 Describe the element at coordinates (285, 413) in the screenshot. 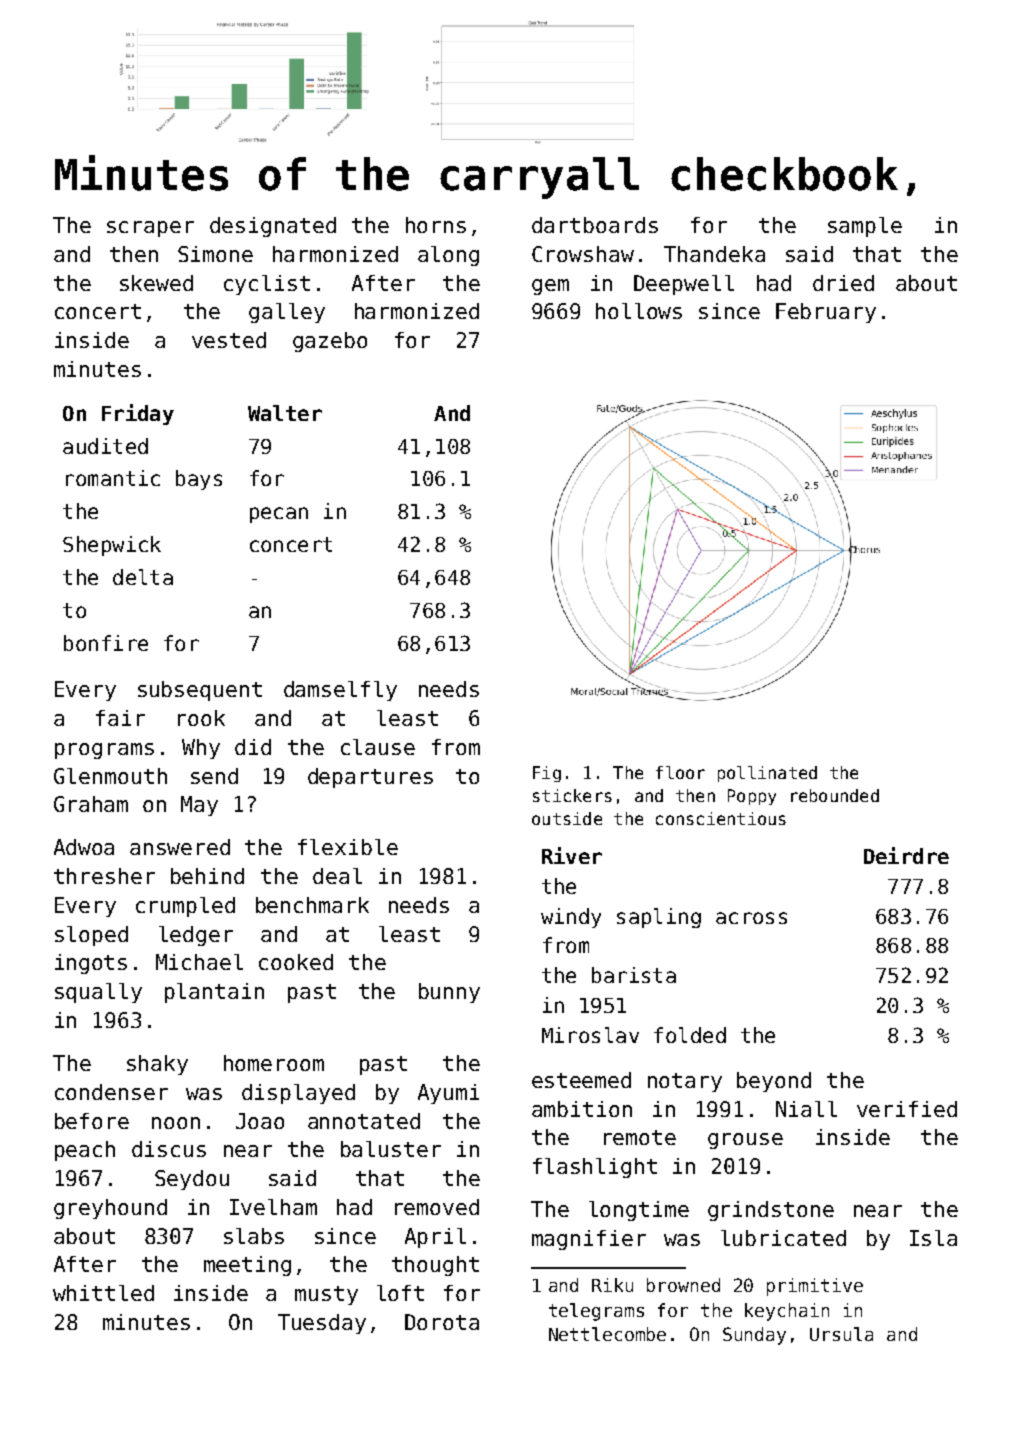

I see `Walter` at that location.
